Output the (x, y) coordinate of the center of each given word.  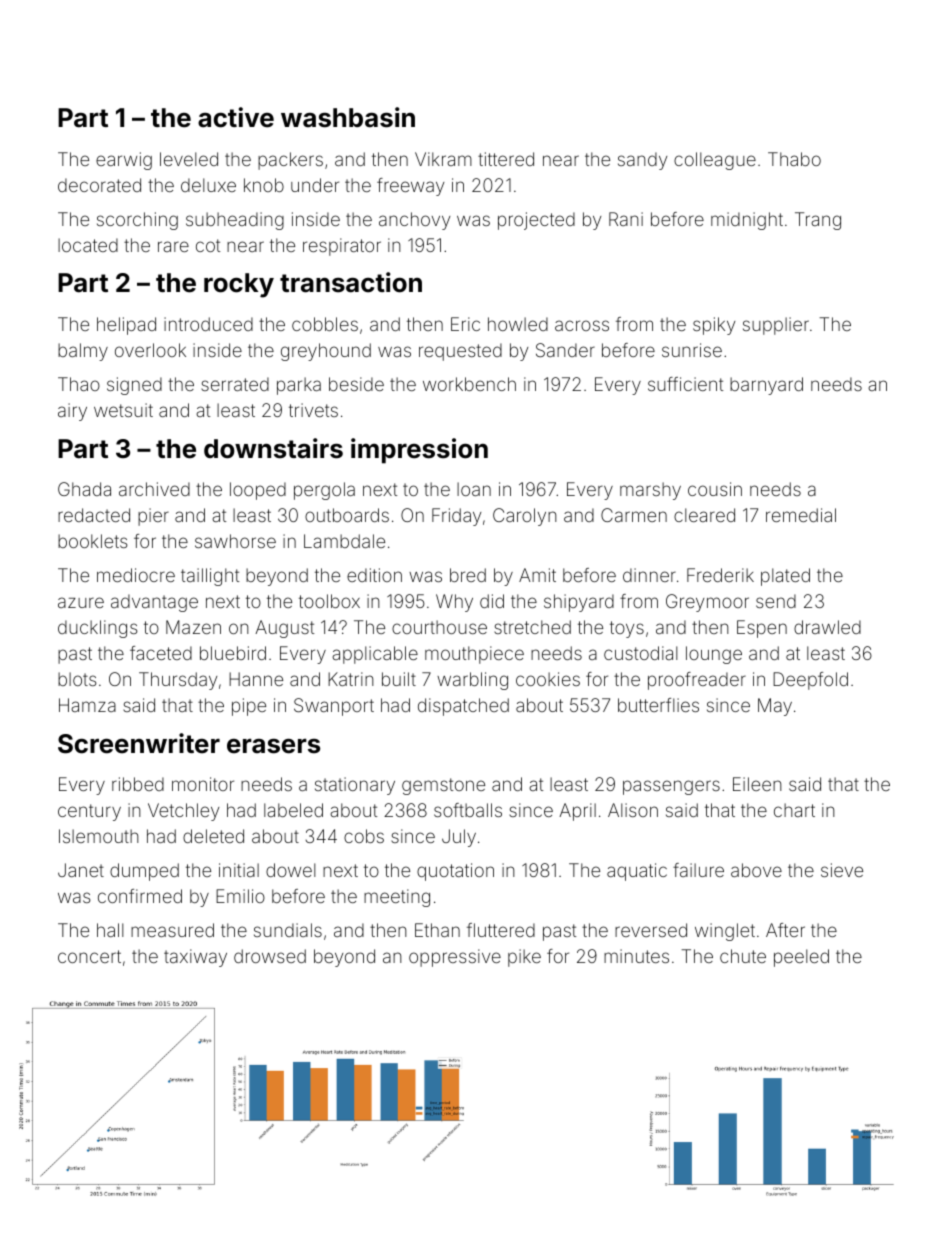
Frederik (720, 575)
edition (374, 575)
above (756, 870)
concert (89, 956)
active (236, 117)
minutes (636, 956)
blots (77, 679)
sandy (642, 161)
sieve (842, 870)
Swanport (334, 707)
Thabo (794, 159)
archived (154, 489)
